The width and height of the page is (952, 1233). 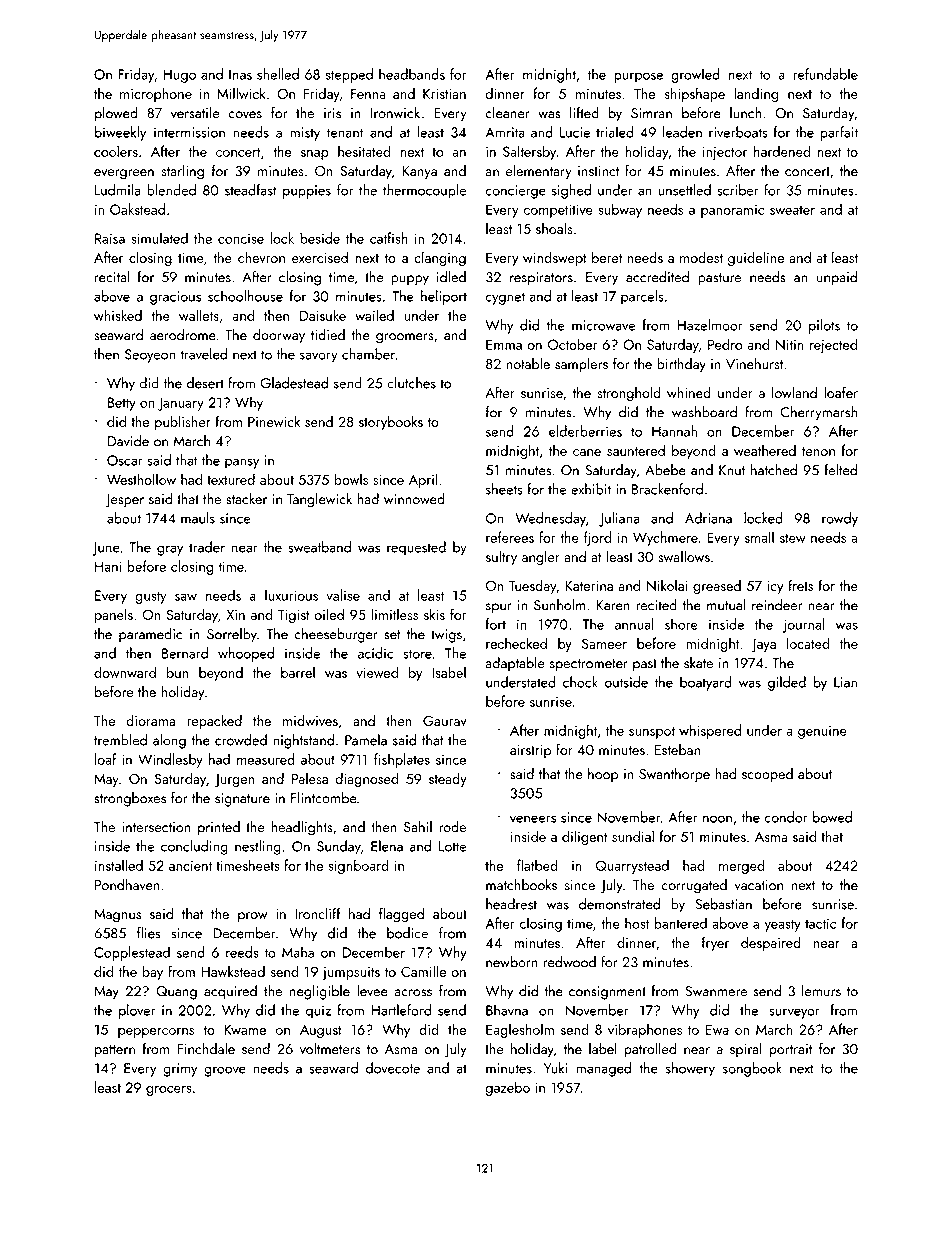 I want to click on condor, so click(x=786, y=817).
